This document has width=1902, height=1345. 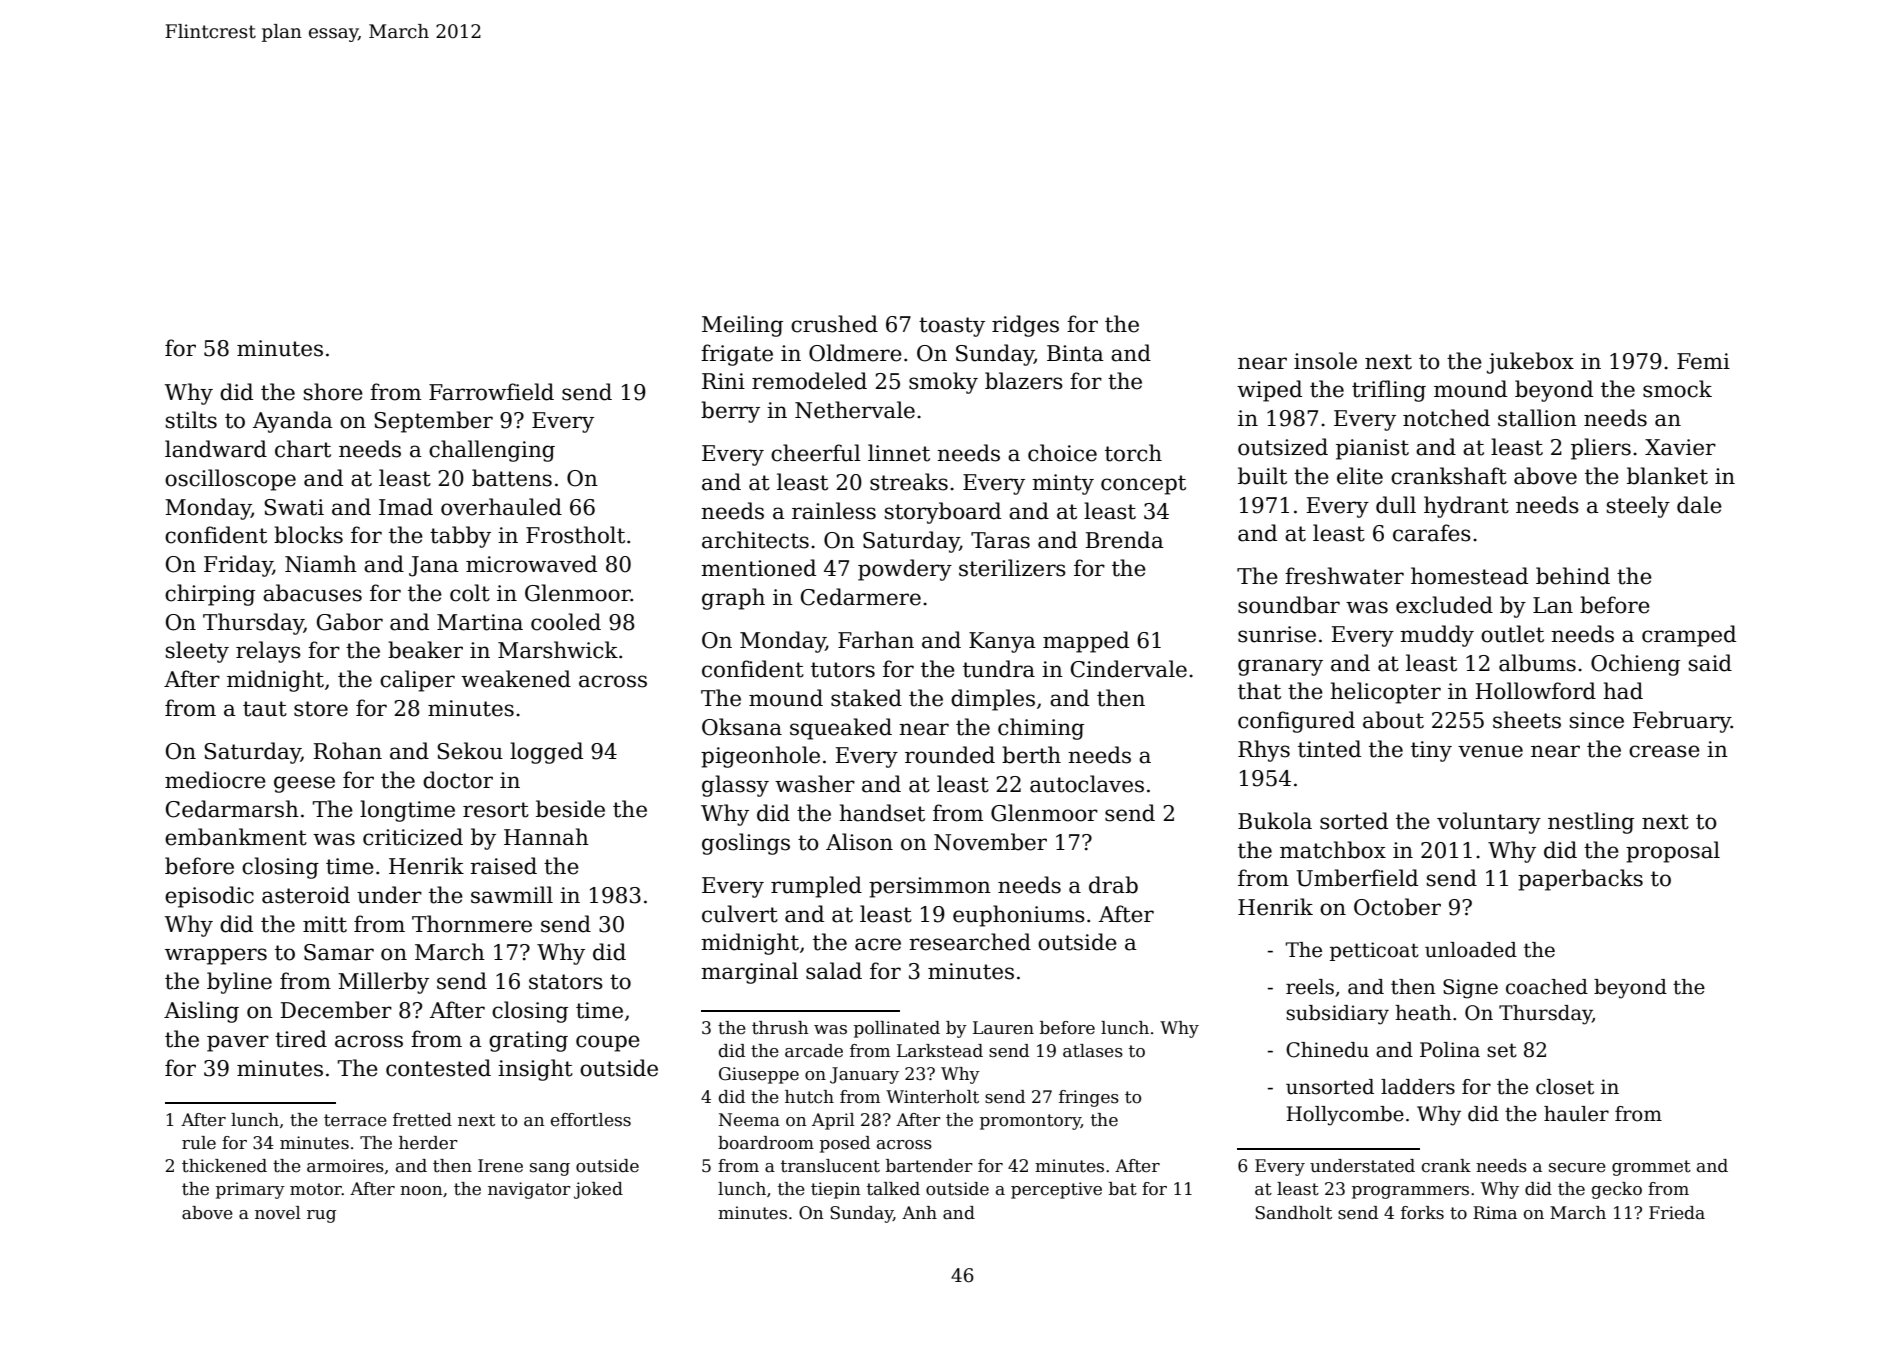 What do you see at coordinates (230, 480) in the document?
I see `oscilloscope` at bounding box center [230, 480].
